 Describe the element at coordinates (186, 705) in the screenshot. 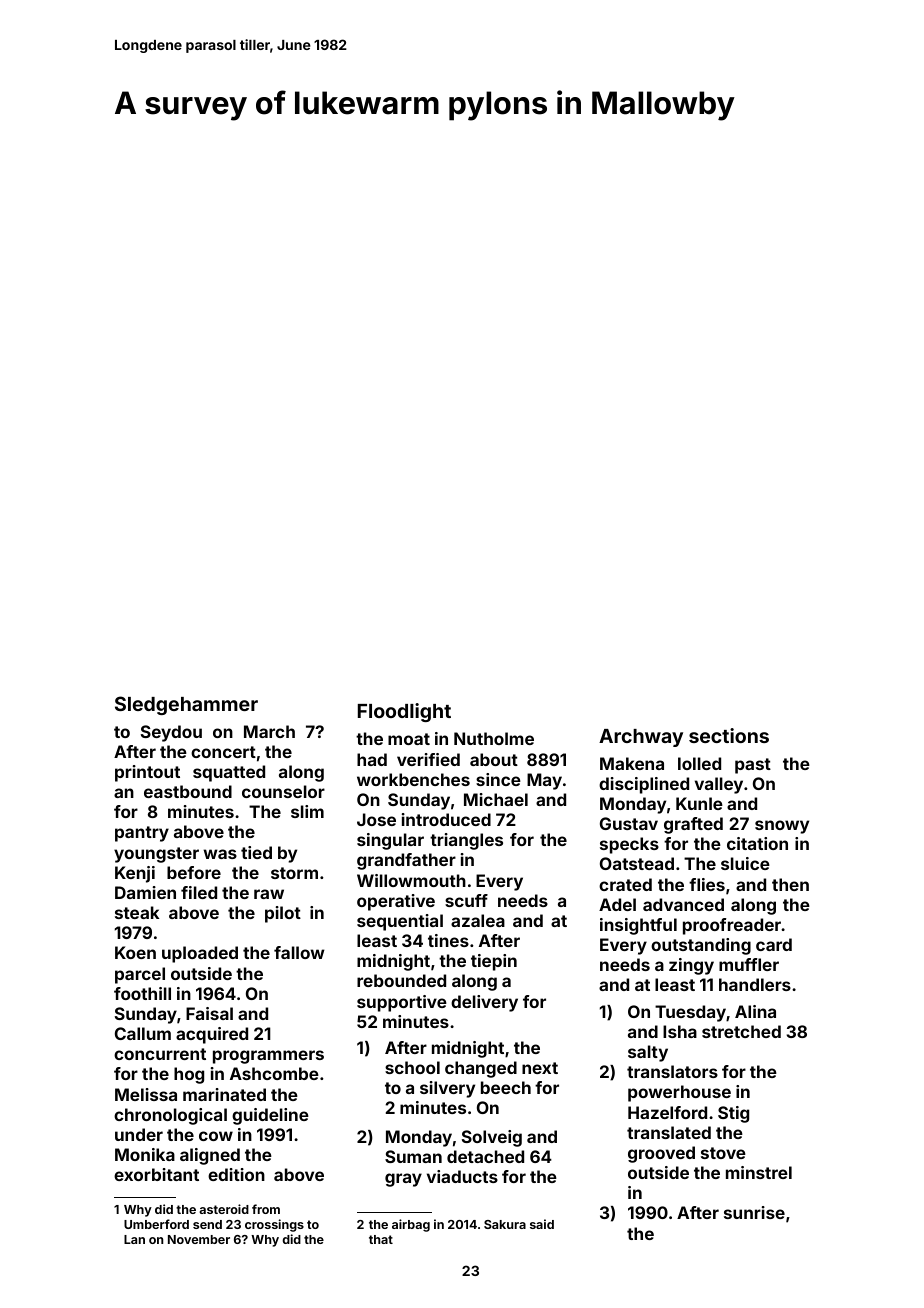

I see `Sledgehammer` at that location.
